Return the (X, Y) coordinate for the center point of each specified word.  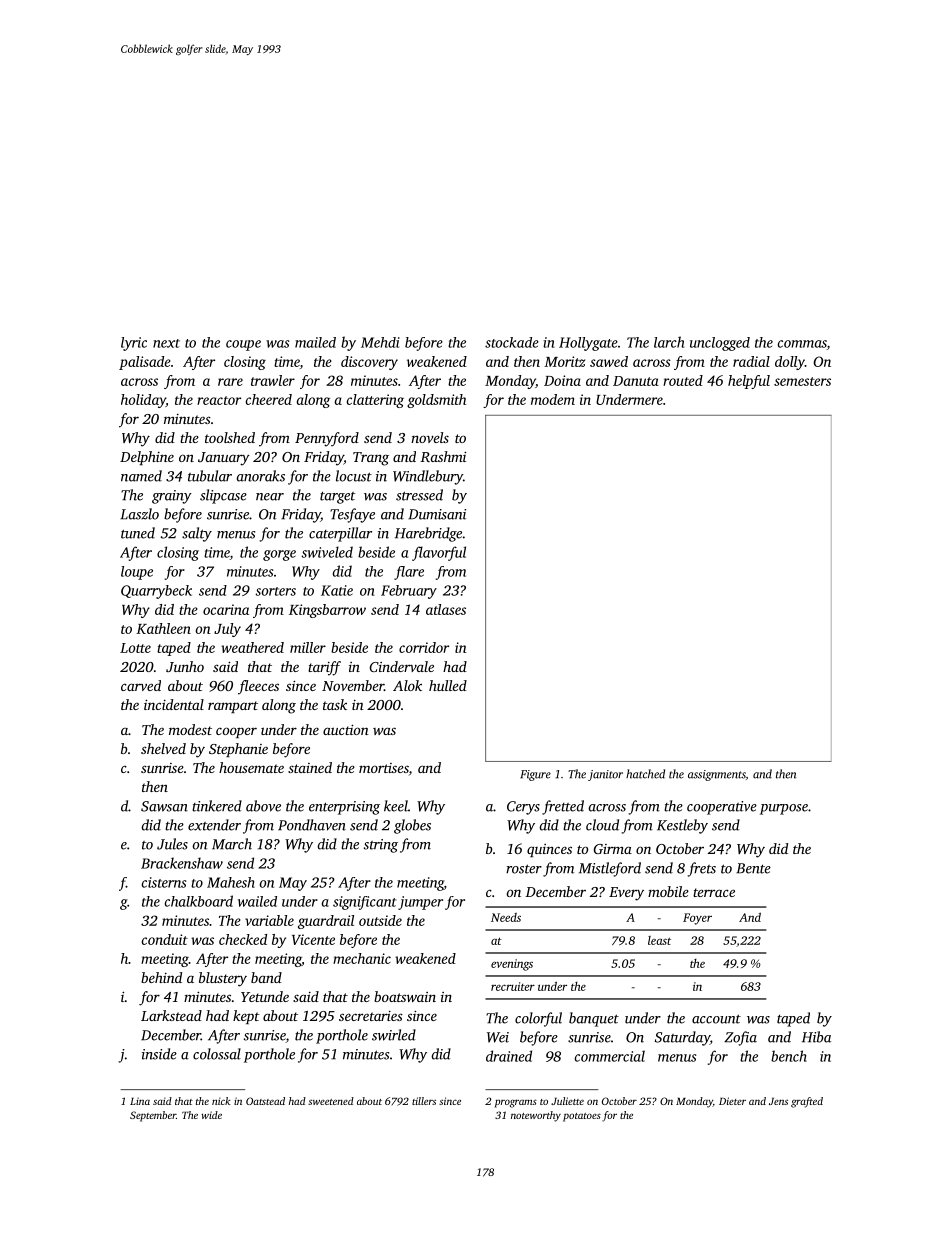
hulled (448, 685)
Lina (140, 1101)
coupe (243, 345)
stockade (512, 342)
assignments (717, 775)
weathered (252, 647)
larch (669, 342)
